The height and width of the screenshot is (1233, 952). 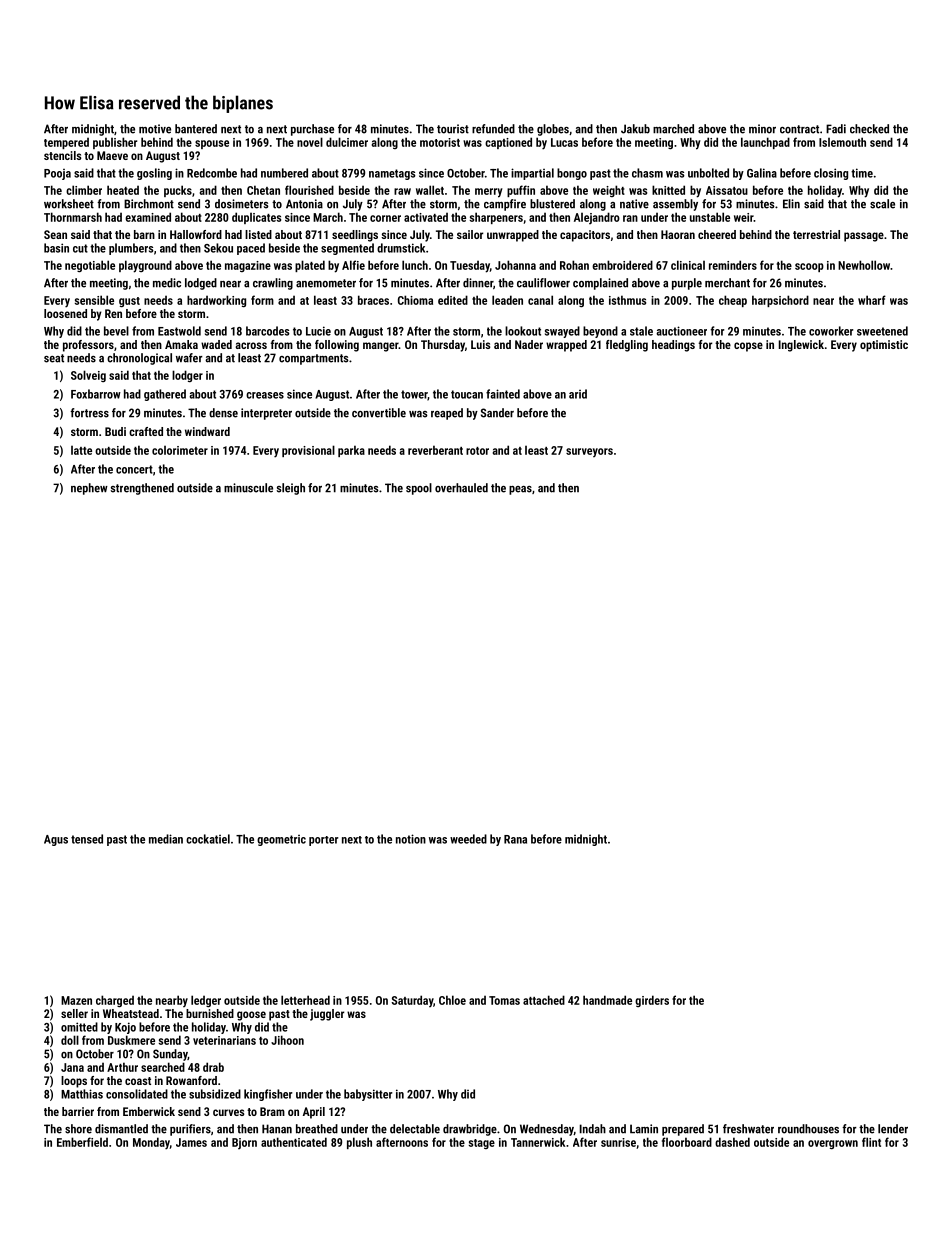 I want to click on girders, so click(x=652, y=1001).
